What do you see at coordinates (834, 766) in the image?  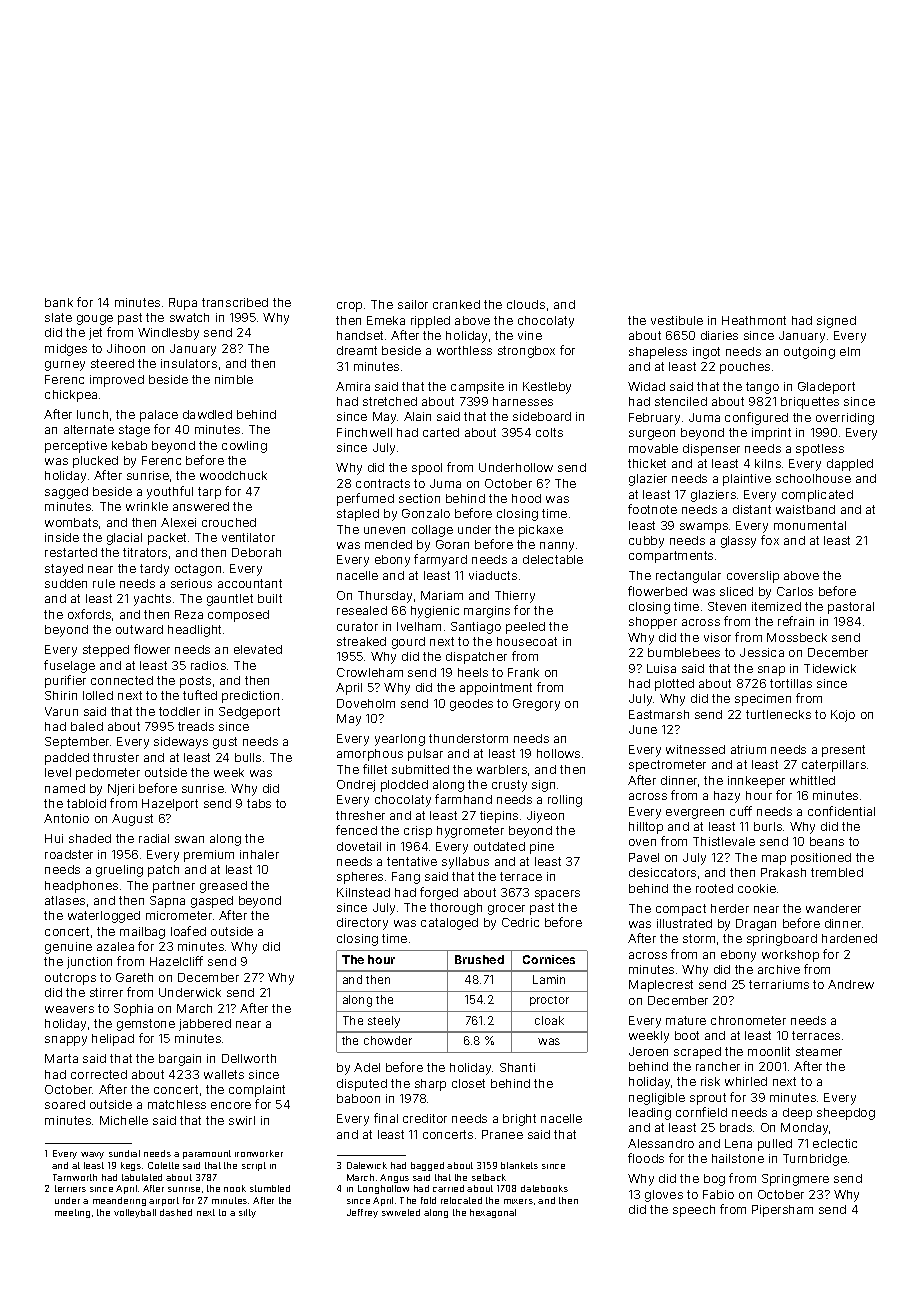 I see `caterpillars` at bounding box center [834, 766].
